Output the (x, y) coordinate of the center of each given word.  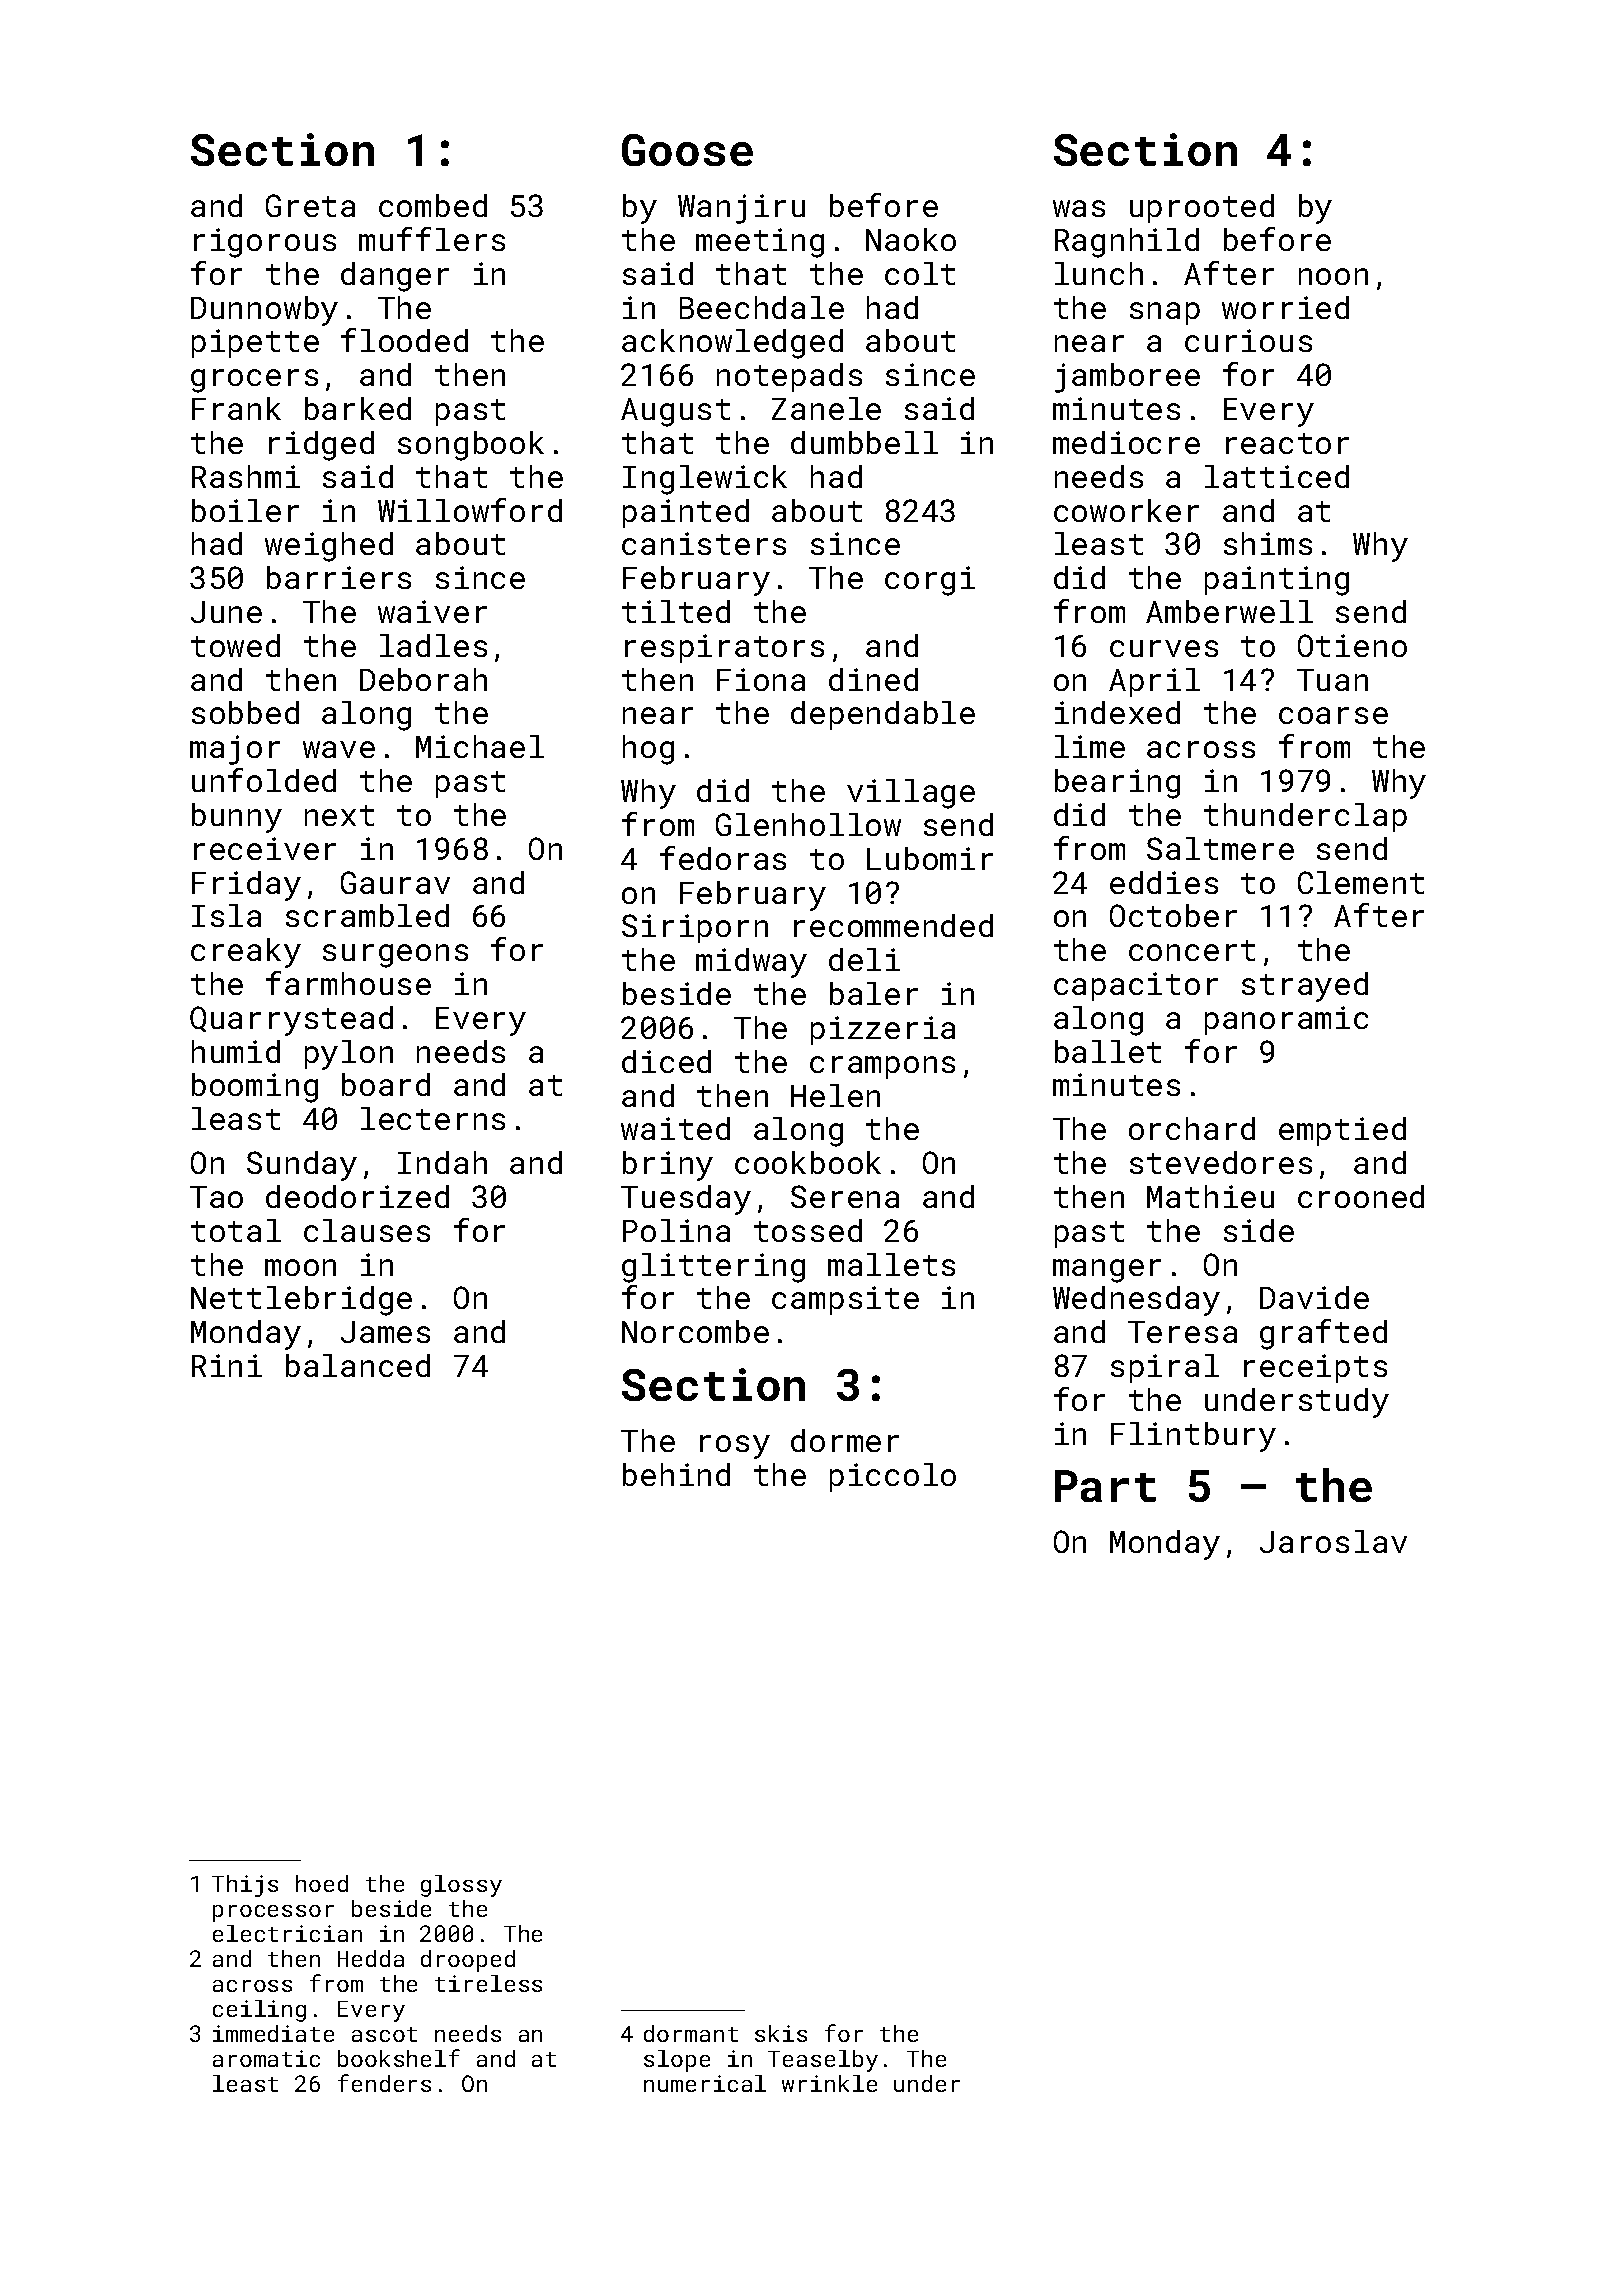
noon (1333, 276)
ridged (321, 446)
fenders (384, 2083)
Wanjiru (741, 209)
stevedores (1221, 1162)
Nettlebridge (301, 1301)
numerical (705, 2083)
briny (668, 1166)
